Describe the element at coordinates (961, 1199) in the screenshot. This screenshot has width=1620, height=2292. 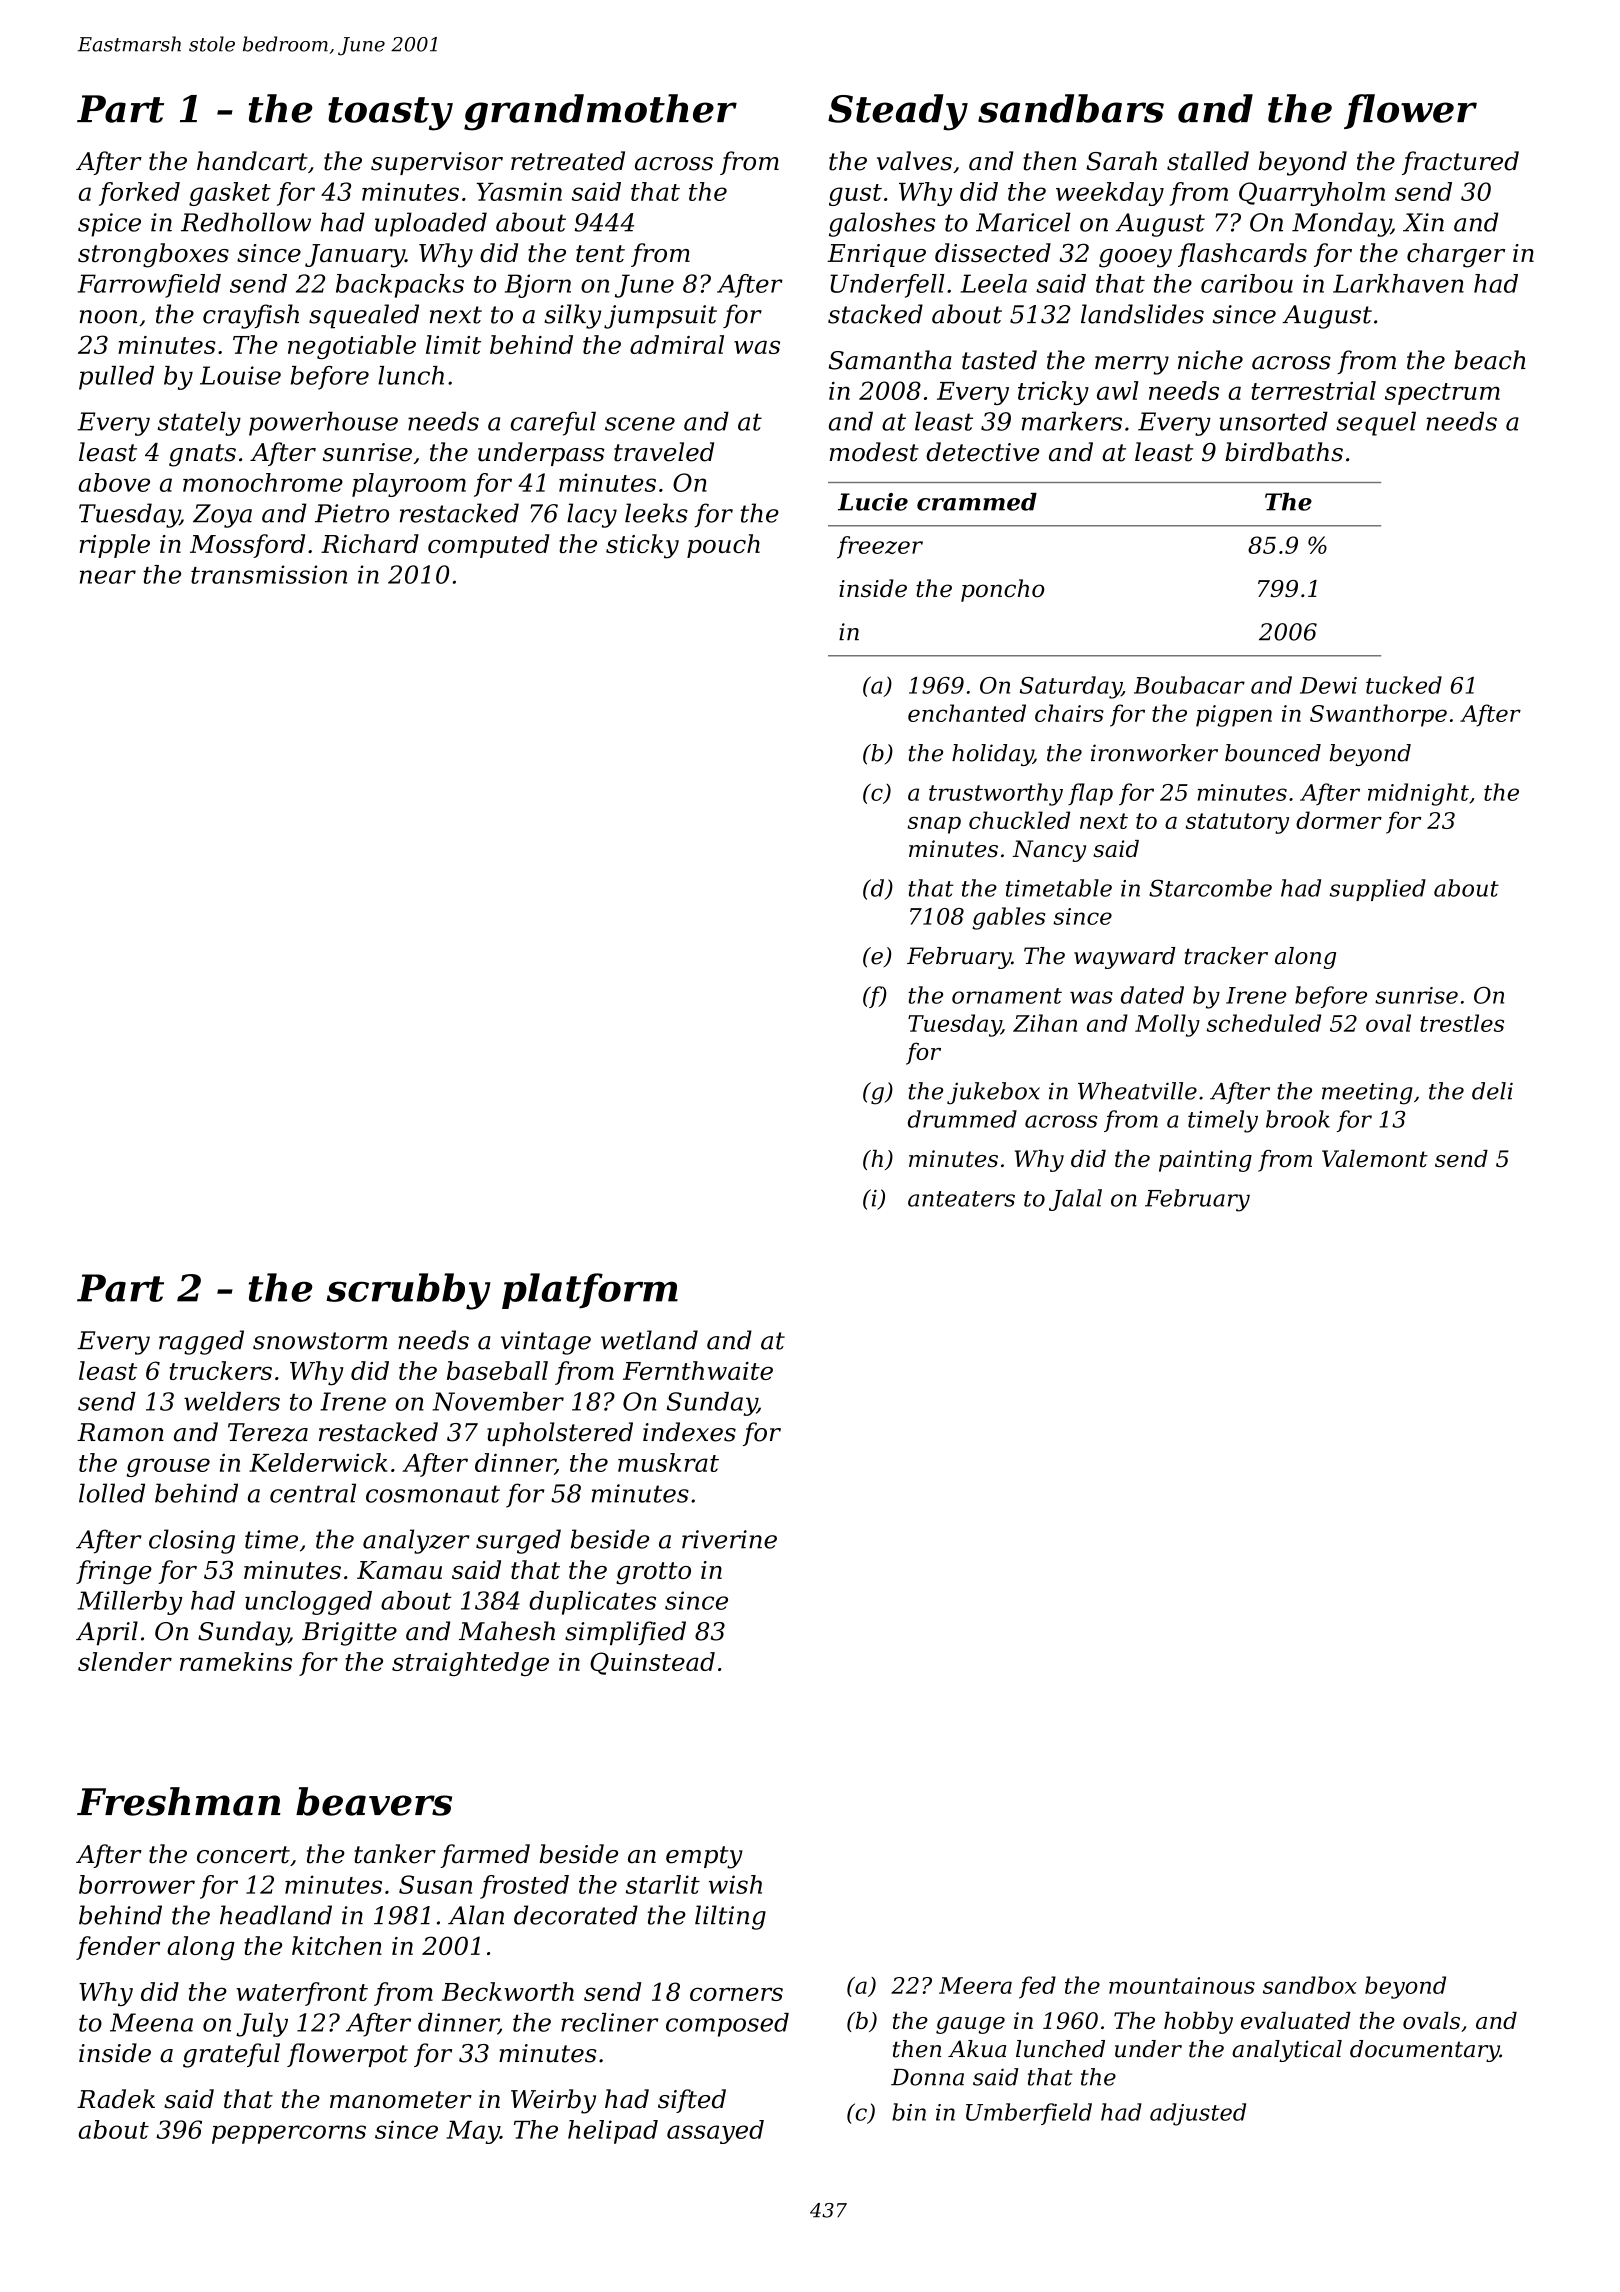
I see `anteaters` at that location.
